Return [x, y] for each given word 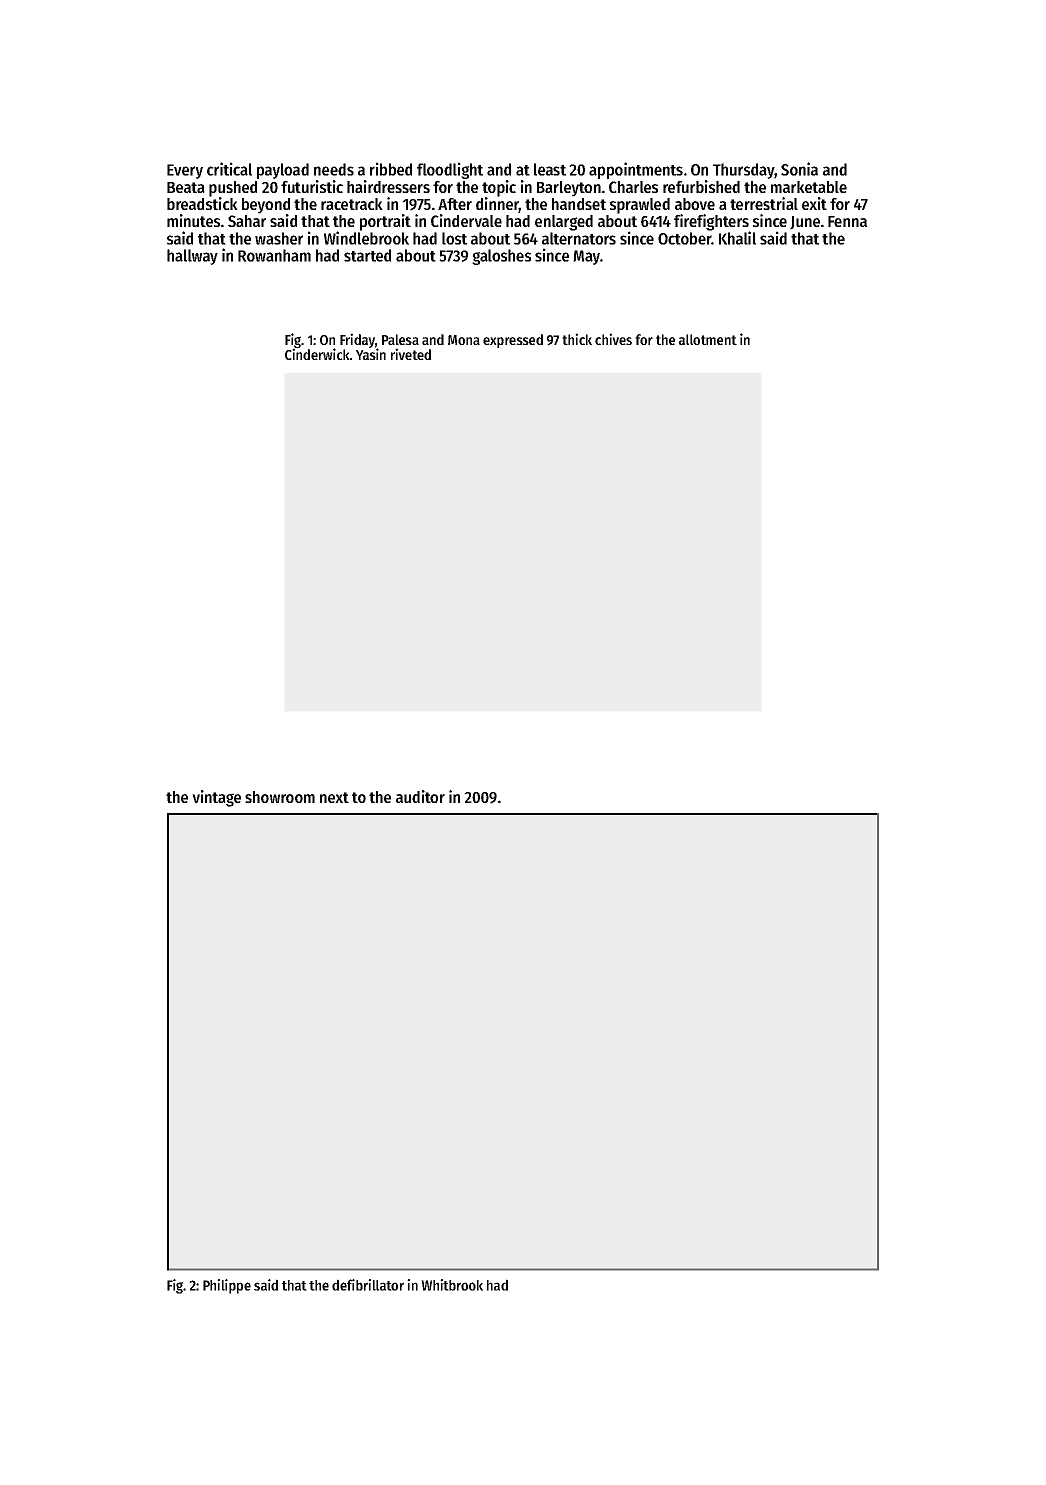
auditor [420, 796]
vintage [216, 798]
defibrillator [368, 1285]
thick [577, 339]
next [334, 797]
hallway [192, 257]
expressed [513, 341]
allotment [708, 339]
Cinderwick [317, 354]
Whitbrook [452, 1285]
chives [613, 339]
